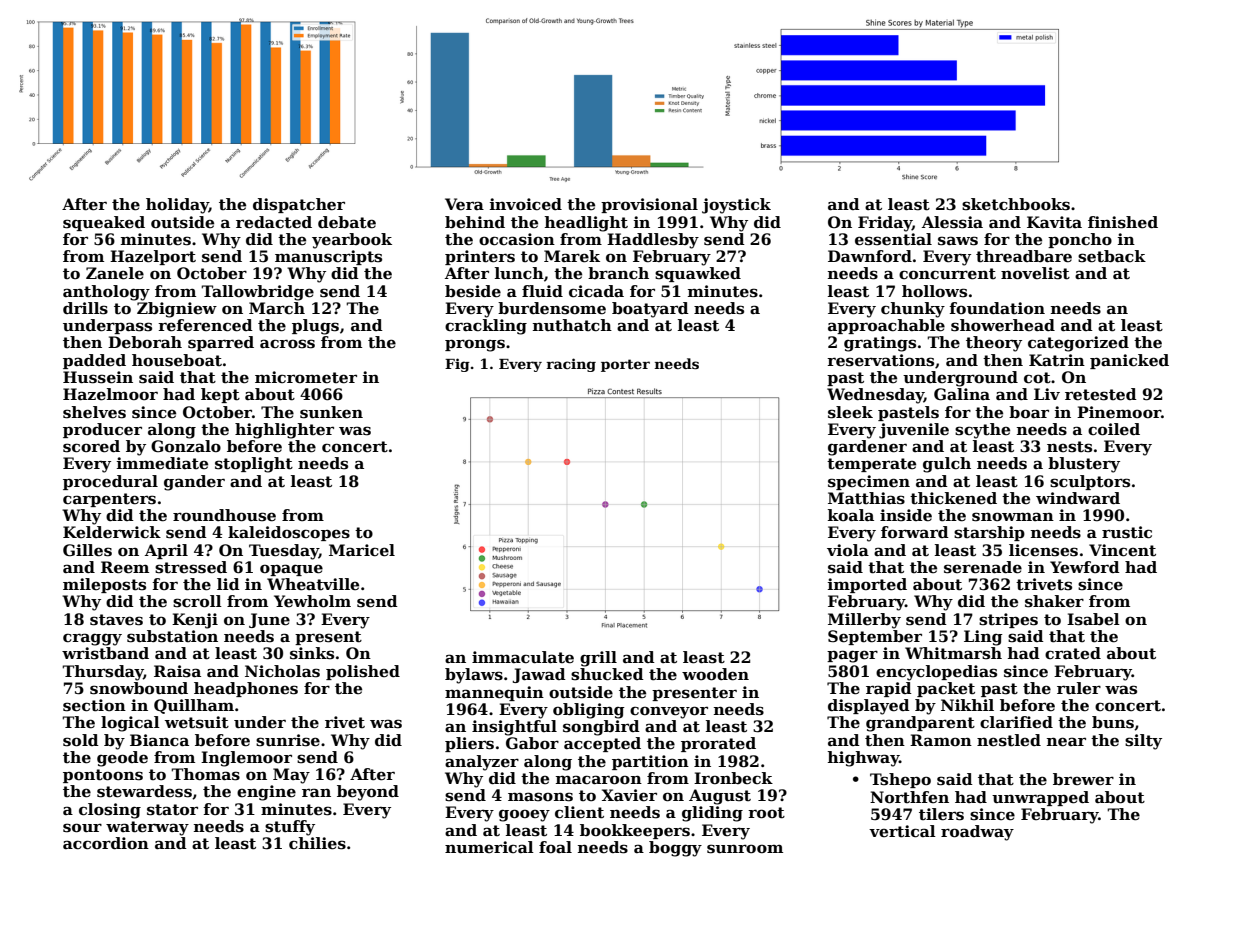 Image resolution: width=1233 pixels, height=952 pixels. What do you see at coordinates (115, 273) in the image?
I see `Zanele` at bounding box center [115, 273].
